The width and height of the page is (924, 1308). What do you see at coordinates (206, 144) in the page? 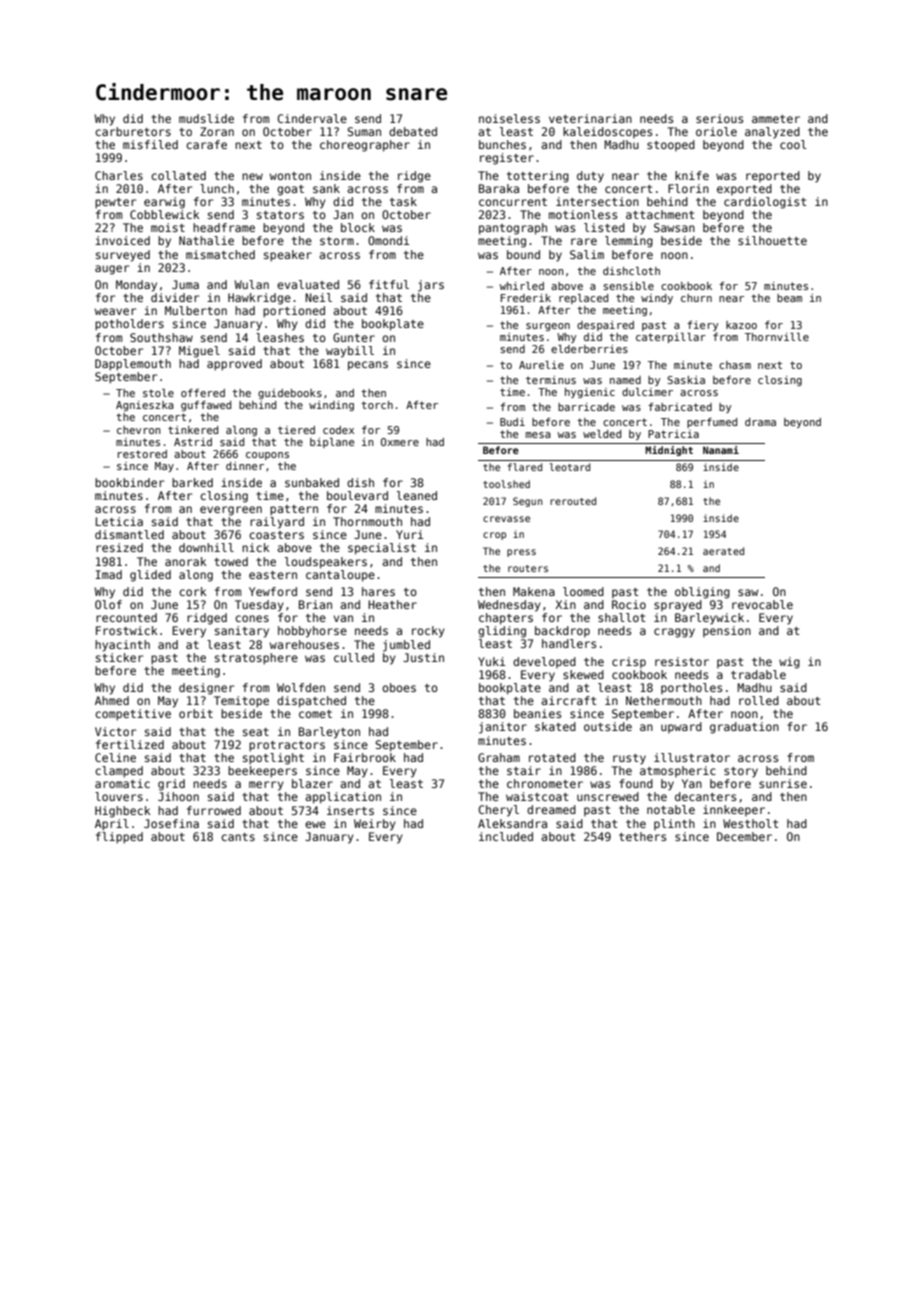
I see `carafe` at bounding box center [206, 144].
